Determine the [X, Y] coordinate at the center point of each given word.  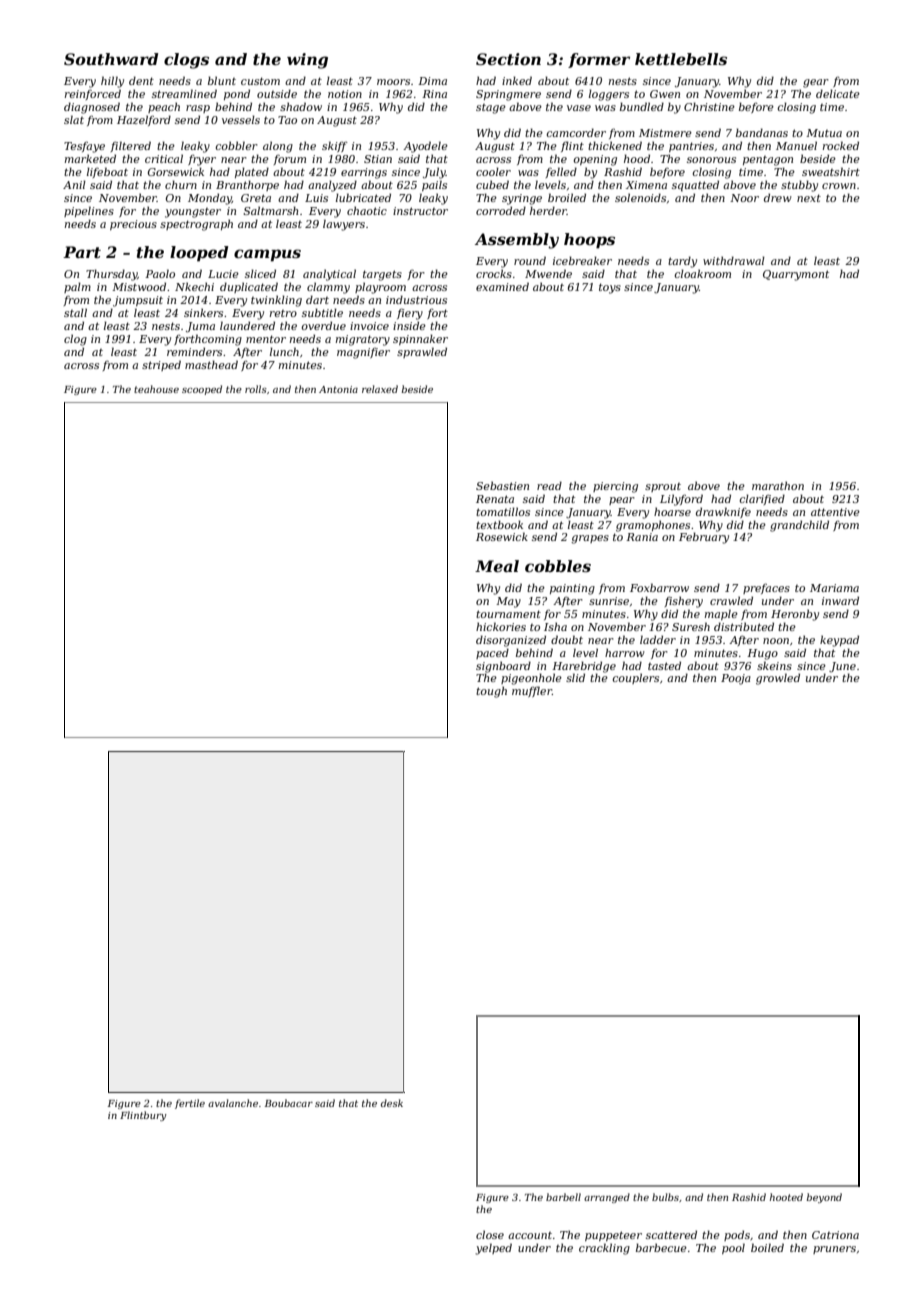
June [842, 667]
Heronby [795, 615]
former [599, 60]
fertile [190, 1104]
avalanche [233, 1103]
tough [491, 692]
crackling [604, 1249]
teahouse [156, 389]
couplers [635, 678]
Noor [744, 198]
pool [733, 1248]
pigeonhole [531, 679]
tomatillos [503, 511]
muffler [532, 691]
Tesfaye [84, 147]
